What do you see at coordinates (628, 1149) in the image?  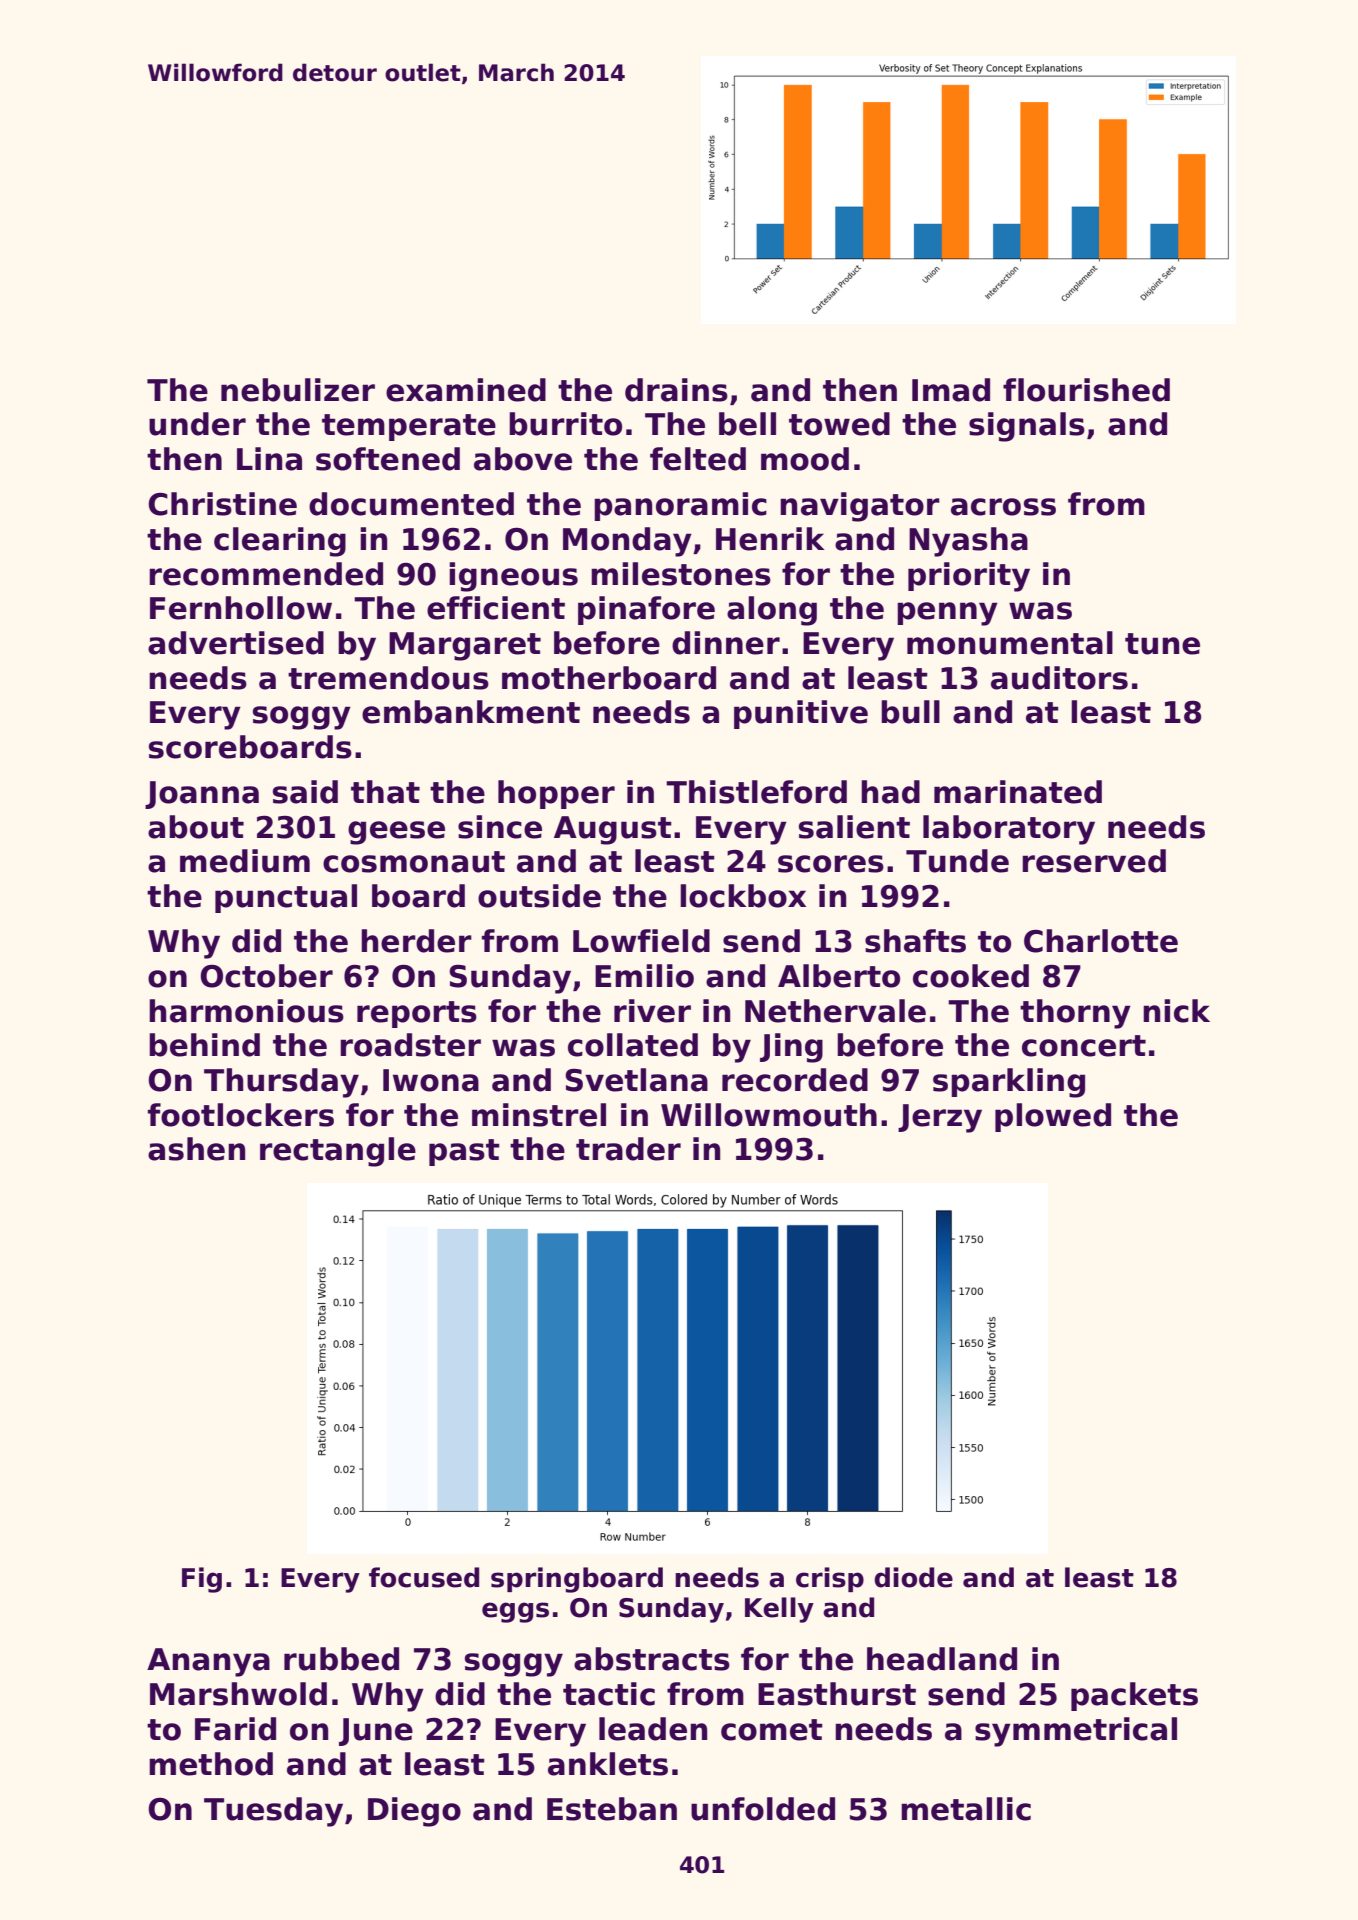 I see `trader` at bounding box center [628, 1149].
